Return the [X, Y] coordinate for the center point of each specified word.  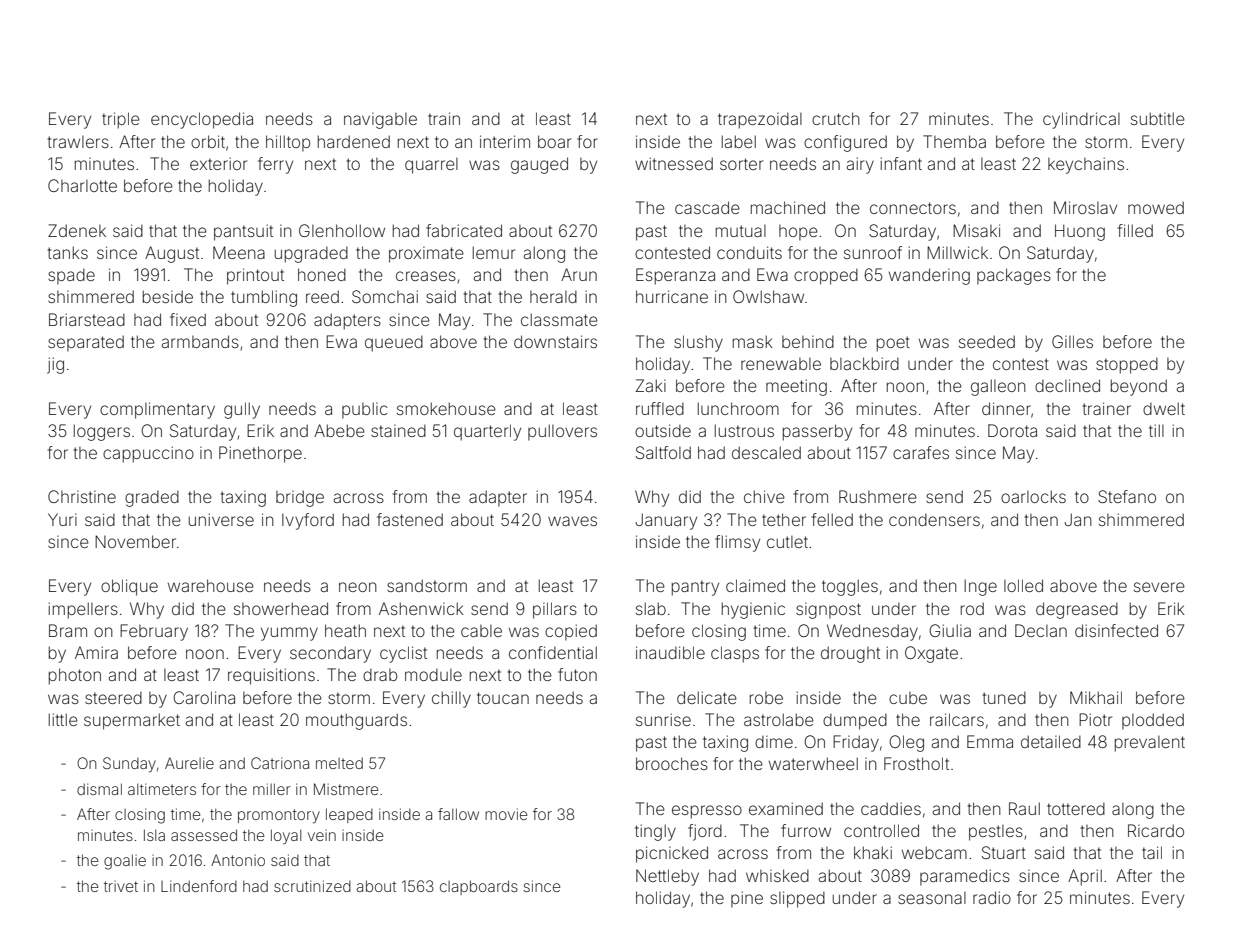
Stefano [1127, 496]
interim [505, 141]
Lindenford [199, 886]
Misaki [976, 230]
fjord [705, 832]
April [1085, 877]
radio [992, 897]
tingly [655, 832]
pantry [695, 588]
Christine [82, 496]
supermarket [132, 721]
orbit [208, 141]
